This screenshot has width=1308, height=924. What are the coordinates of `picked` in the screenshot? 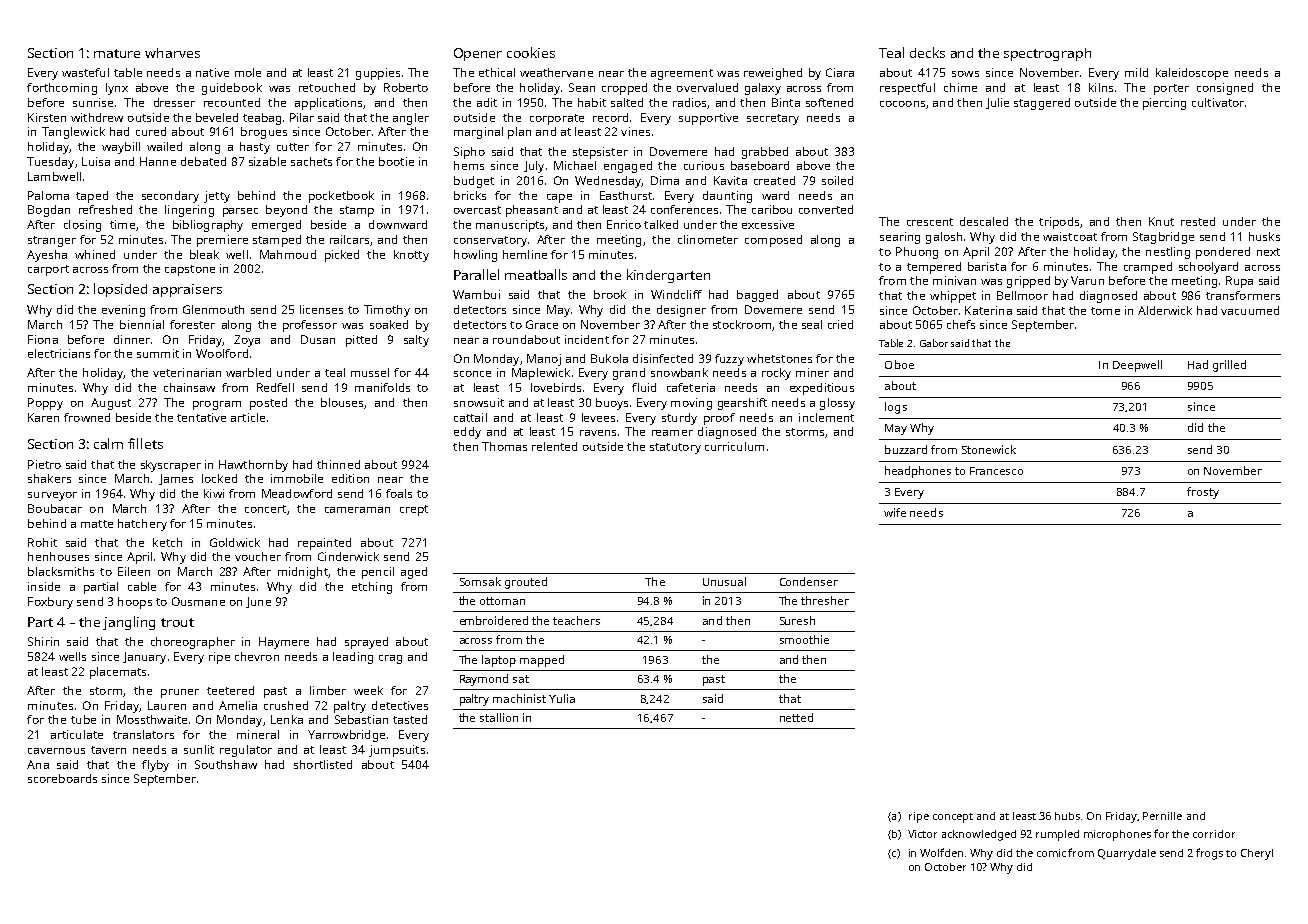 It's located at (342, 256).
